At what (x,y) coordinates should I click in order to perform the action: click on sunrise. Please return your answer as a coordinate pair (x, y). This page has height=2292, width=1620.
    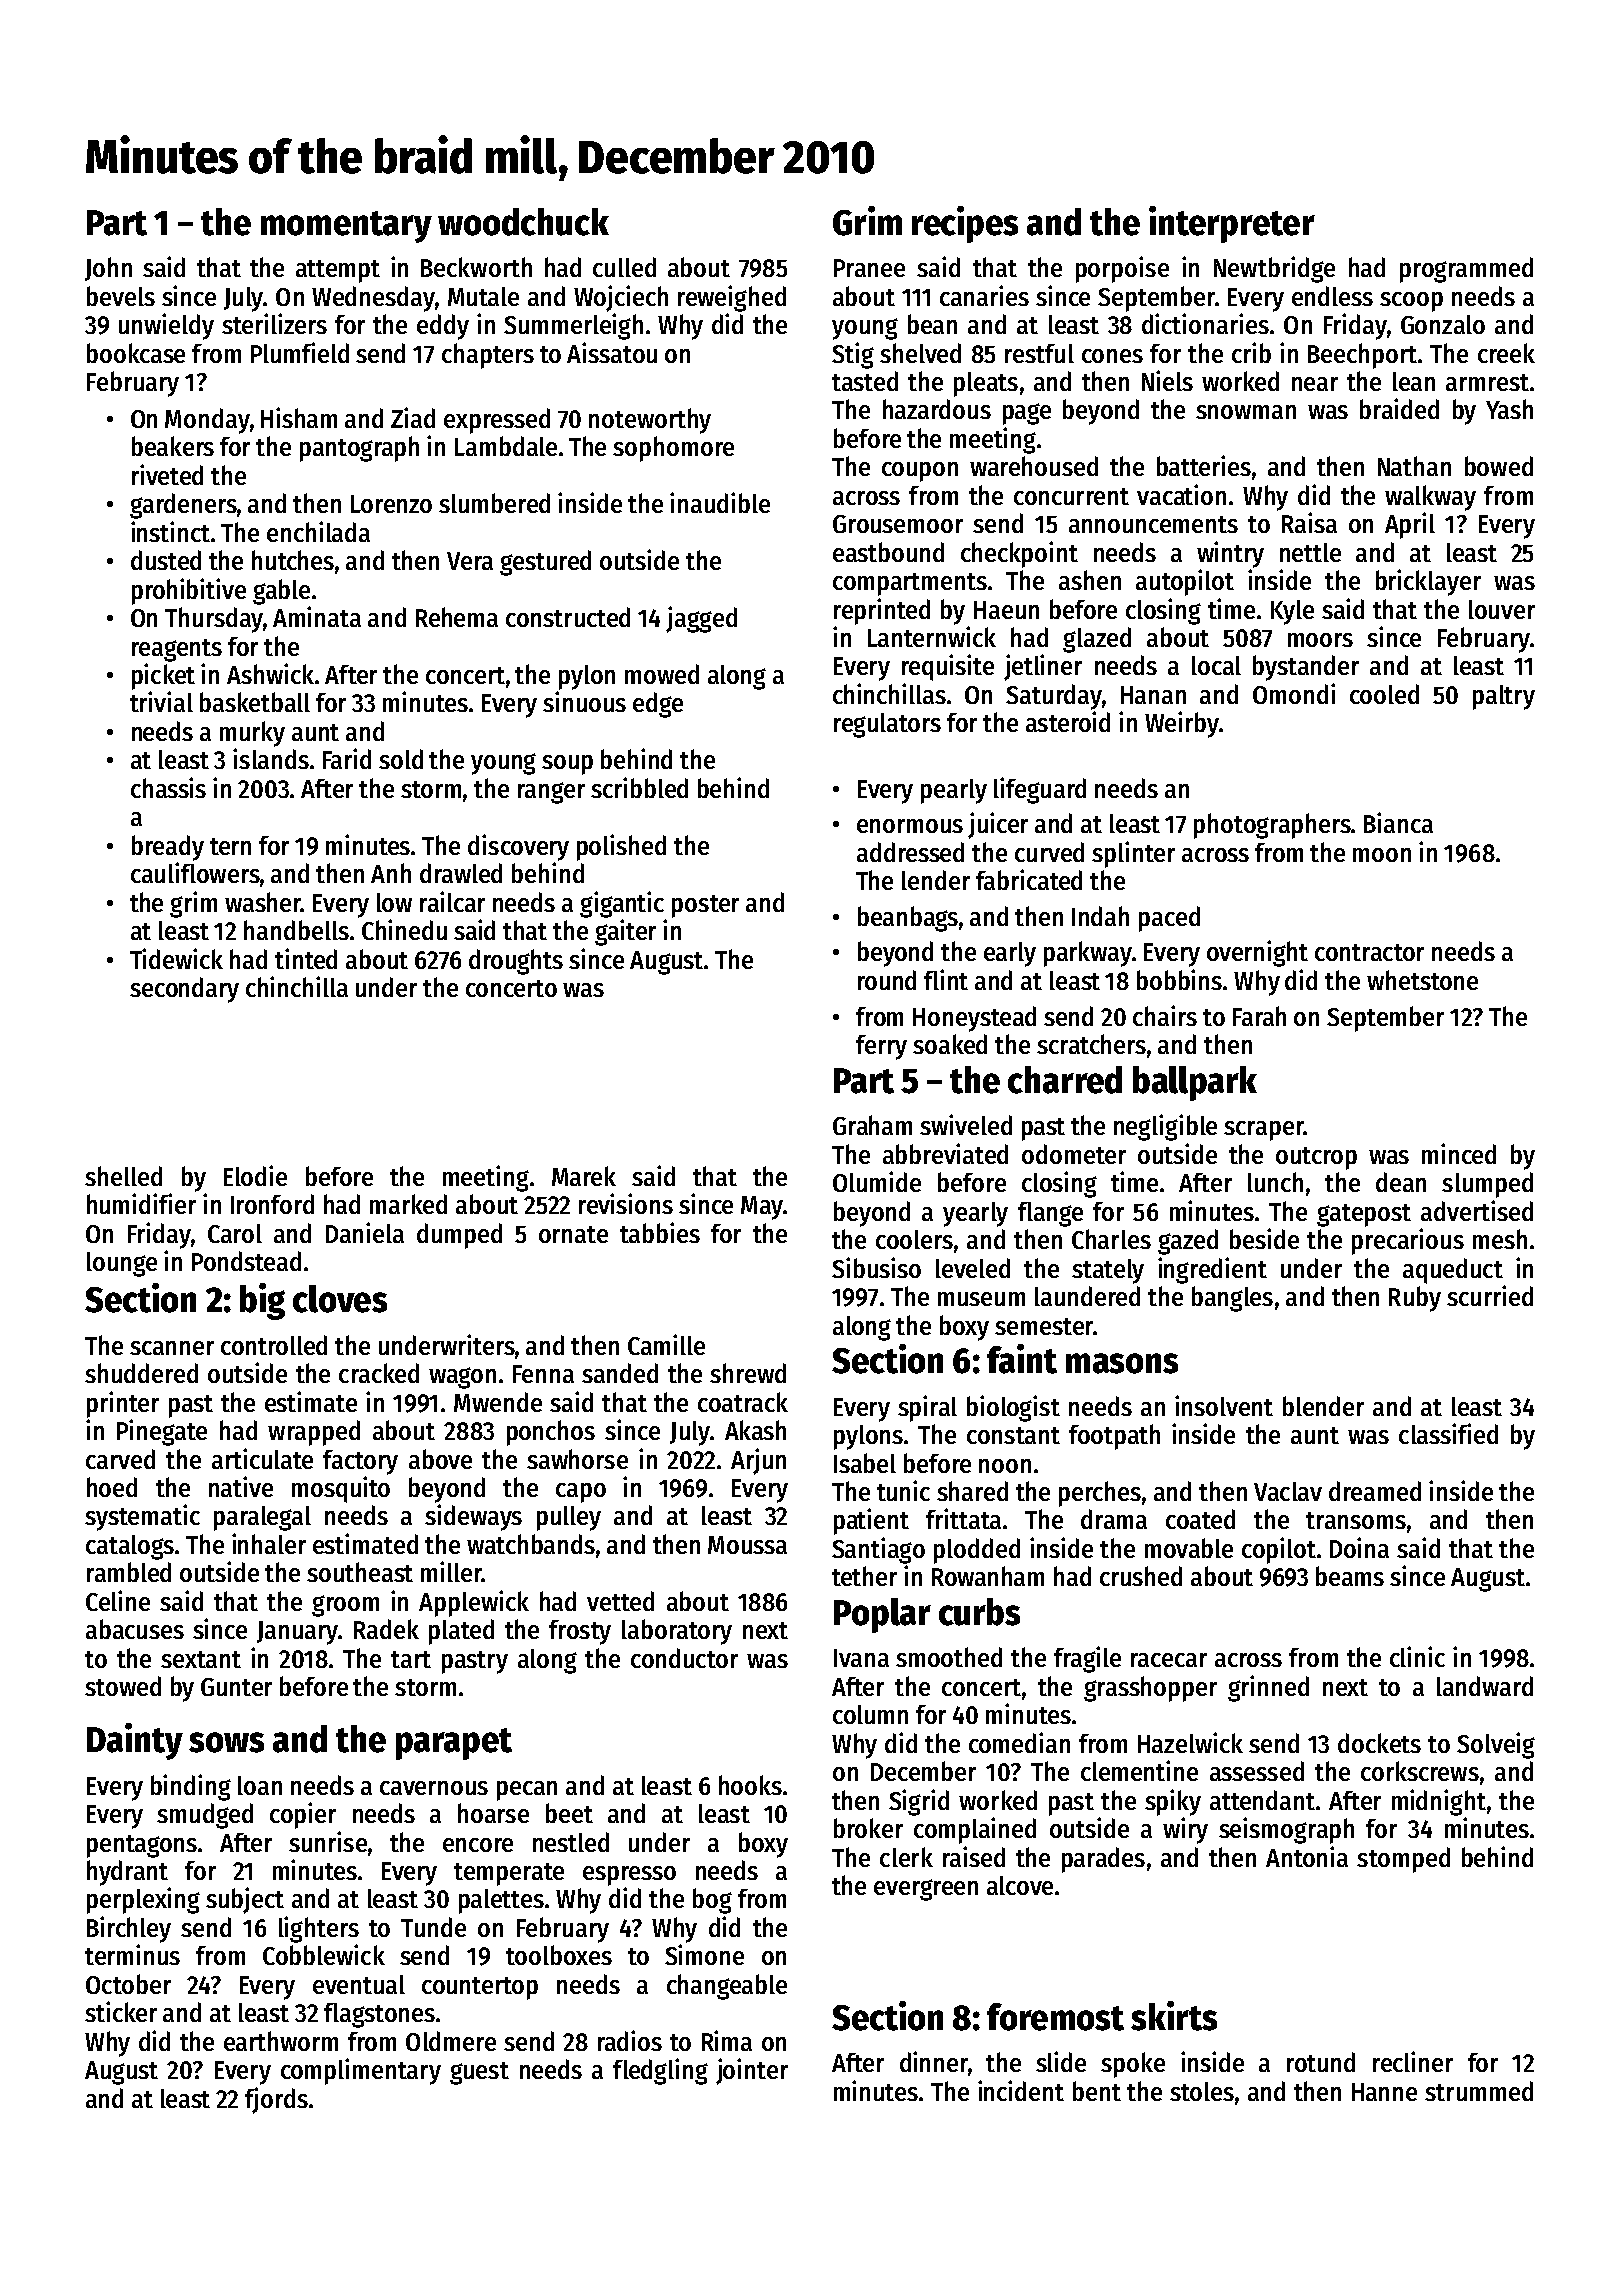
    Looking at the image, I should click on (328, 1841).
